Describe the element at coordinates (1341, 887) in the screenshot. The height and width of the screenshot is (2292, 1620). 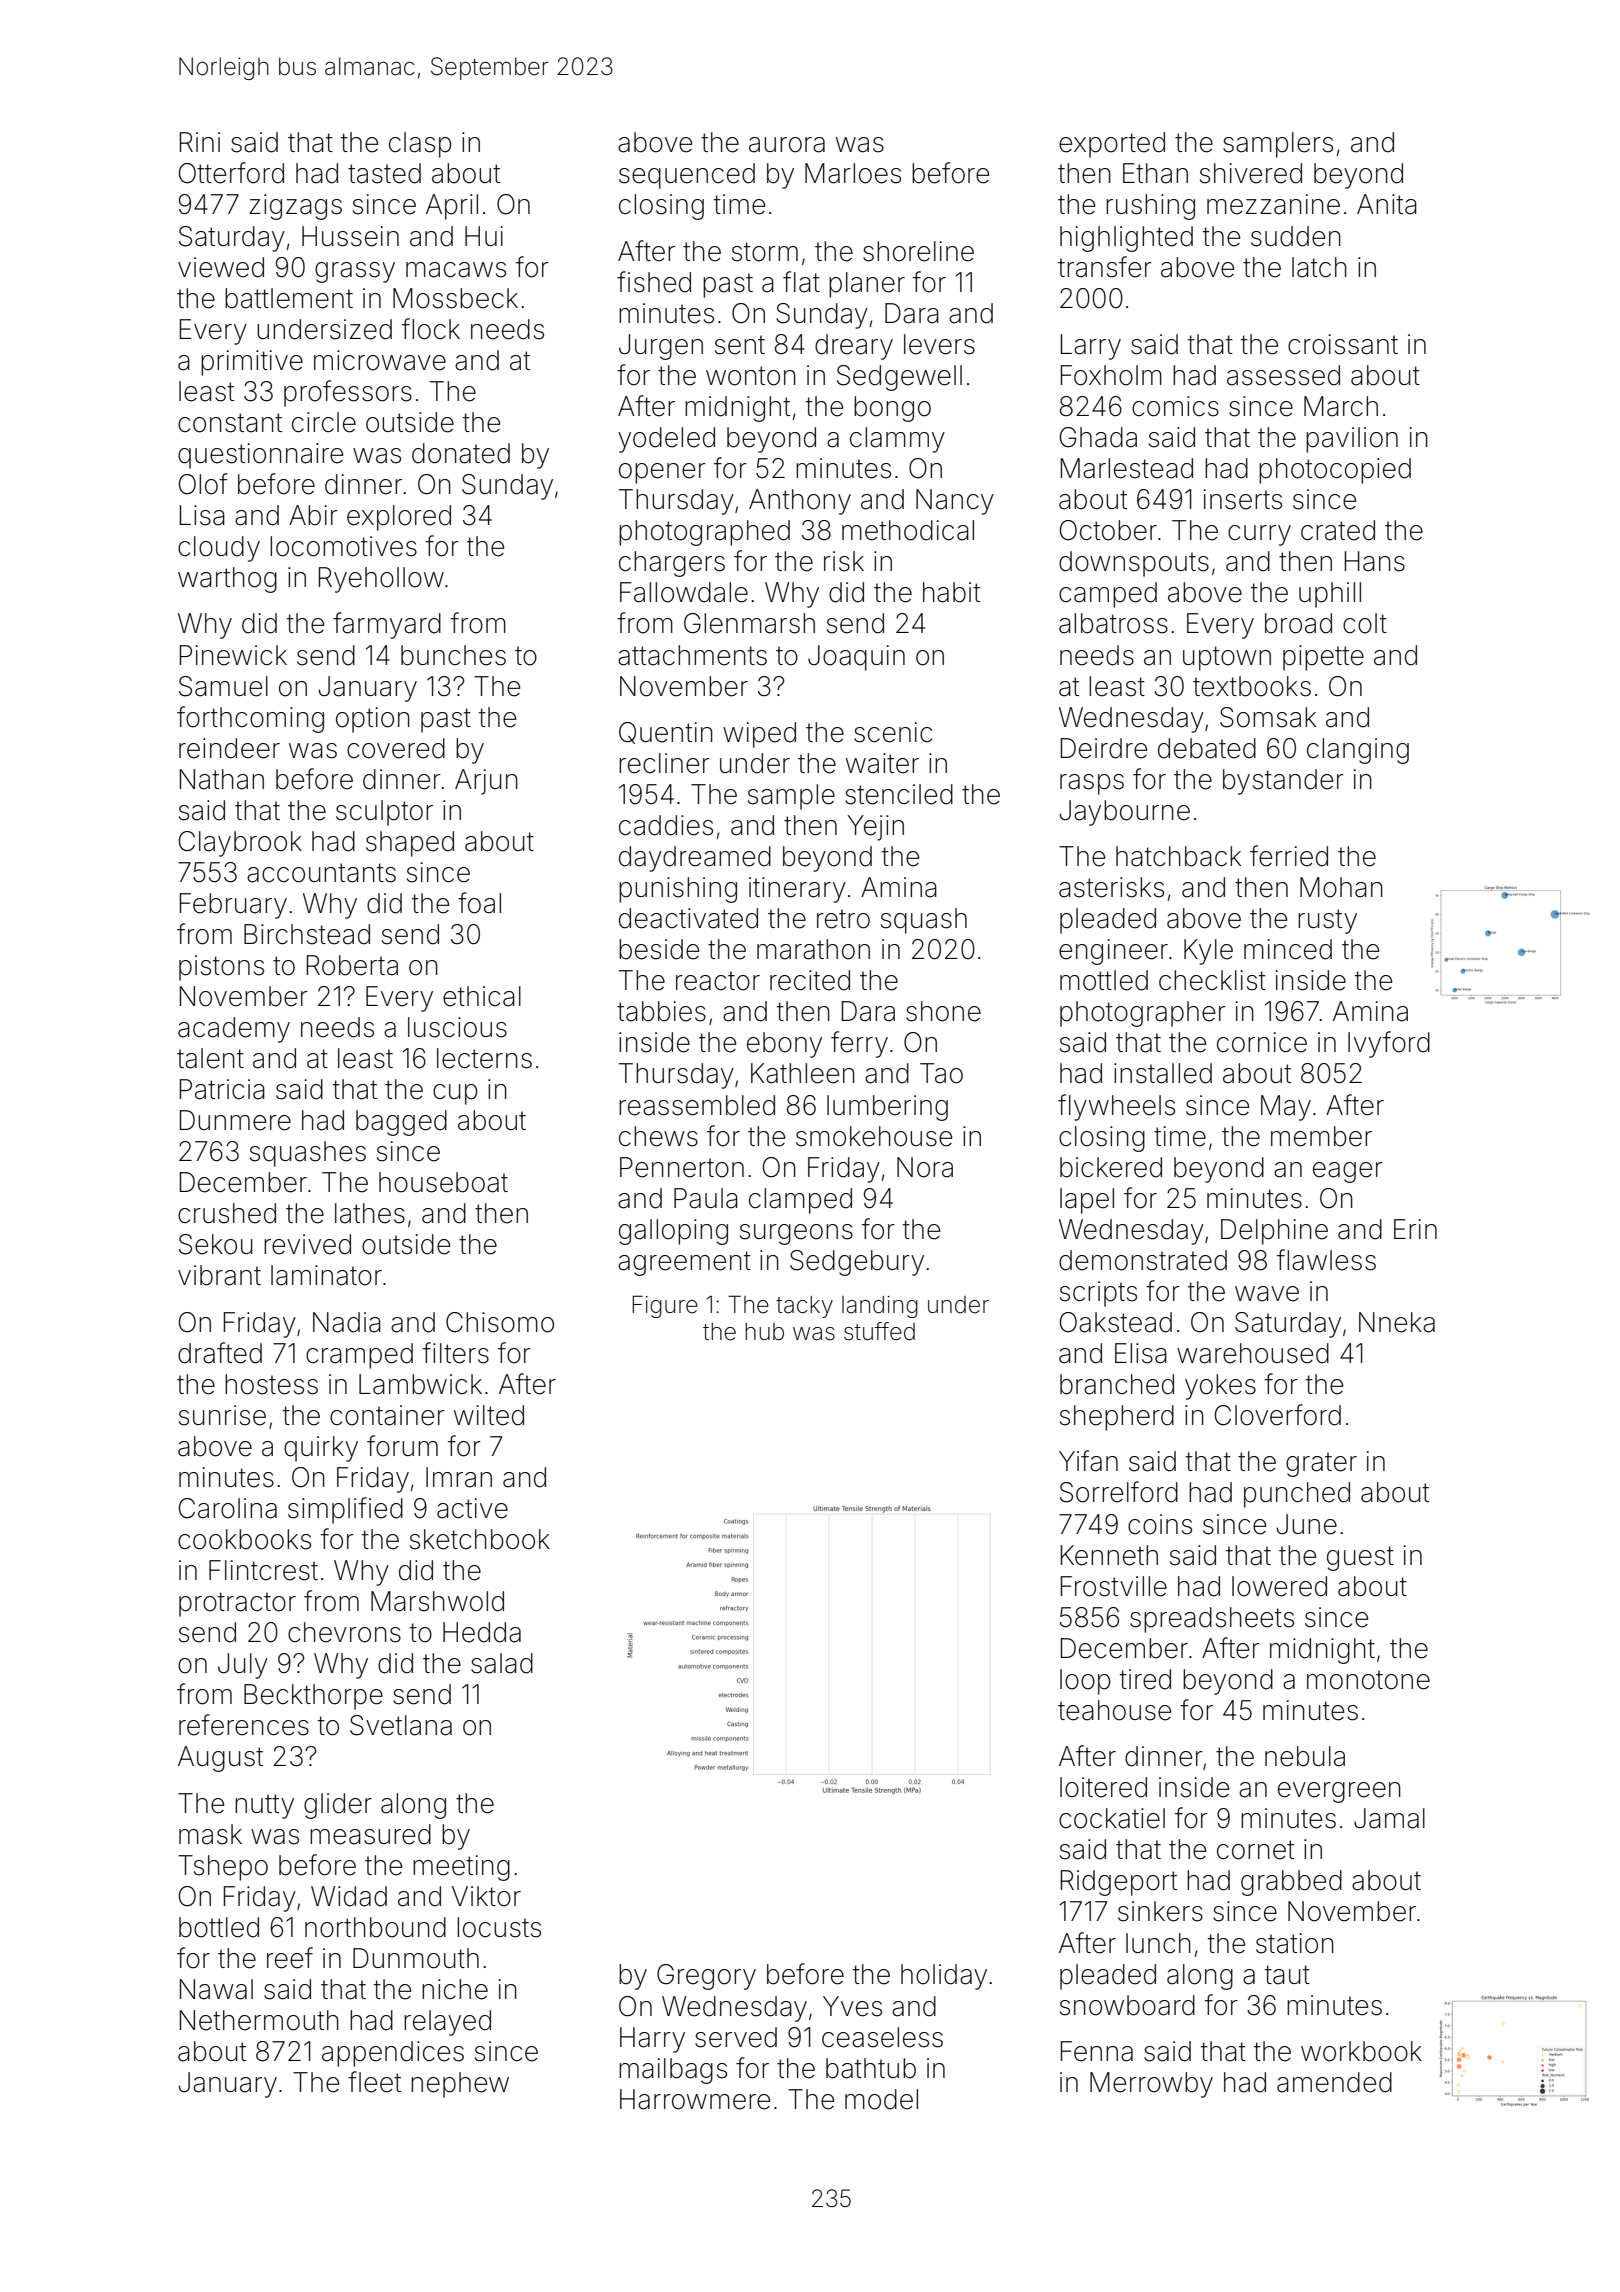
I see `Mohan` at that location.
